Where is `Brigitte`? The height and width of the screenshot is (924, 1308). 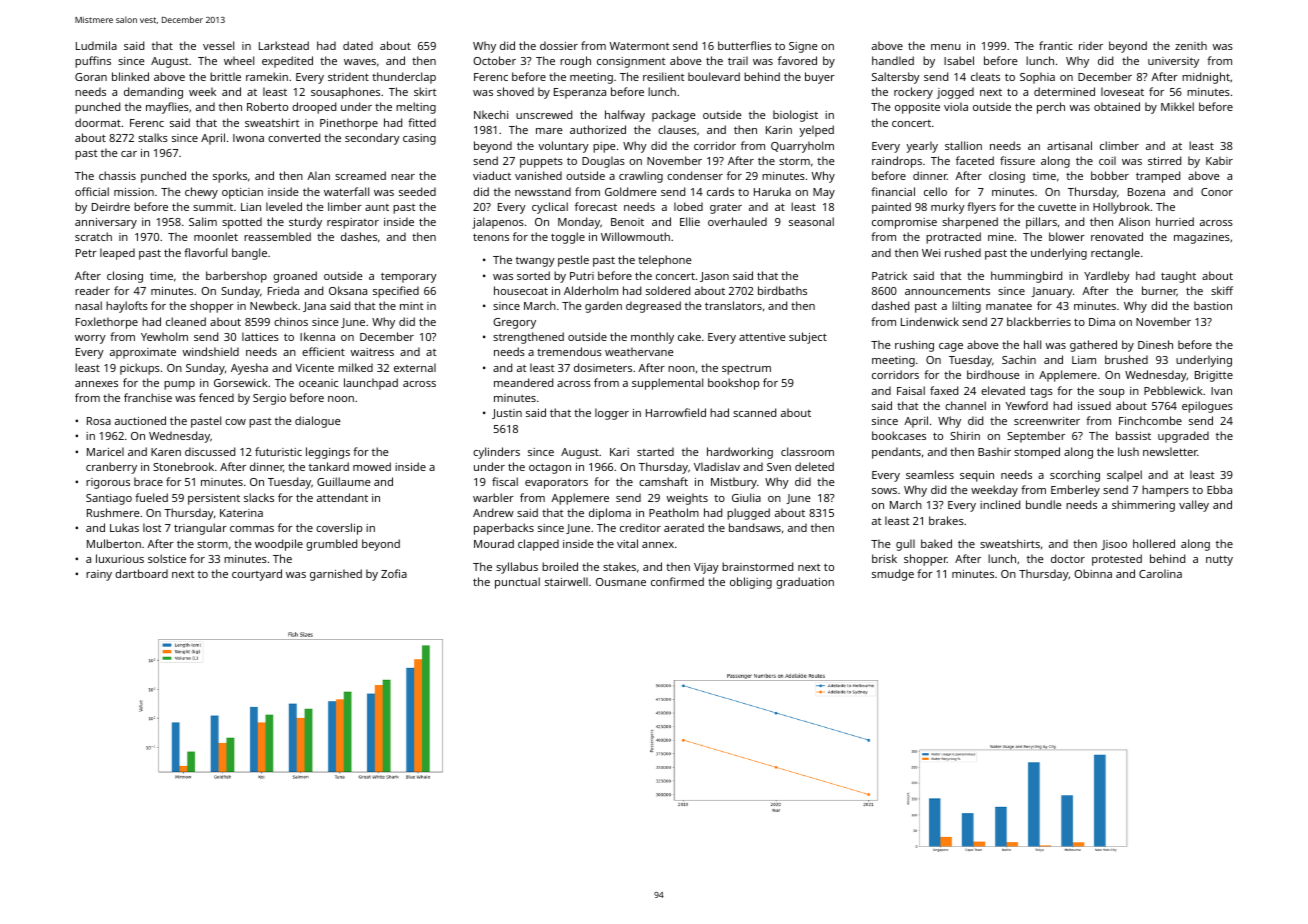
Brigitte is located at coordinates (1214, 376).
